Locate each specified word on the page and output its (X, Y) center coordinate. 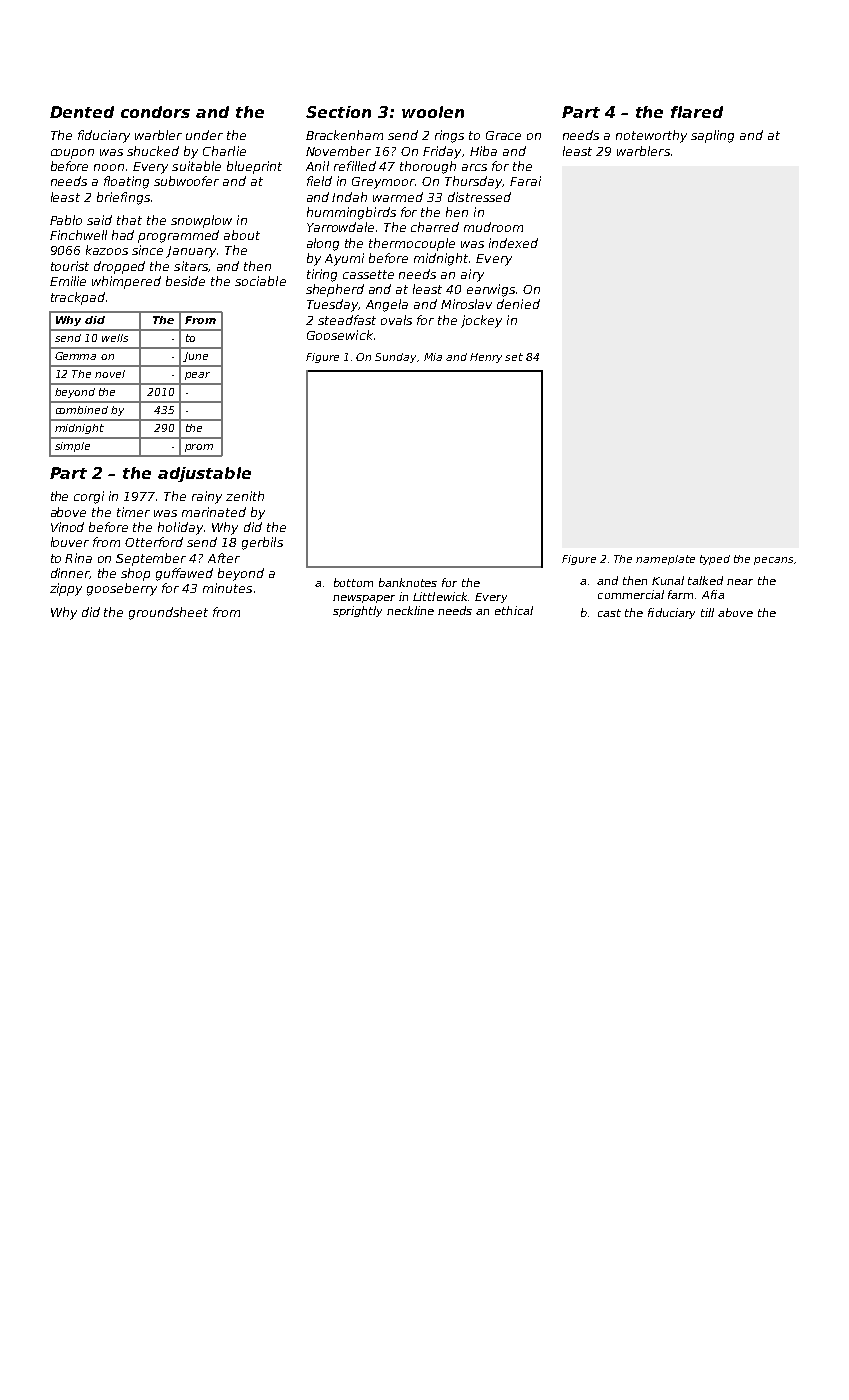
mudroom (493, 227)
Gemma (75, 356)
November (338, 151)
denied (518, 304)
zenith (245, 496)
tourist (70, 266)
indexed (513, 243)
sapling (712, 136)
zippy (66, 589)
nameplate (665, 560)
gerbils (262, 543)
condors (155, 112)
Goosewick (340, 335)
